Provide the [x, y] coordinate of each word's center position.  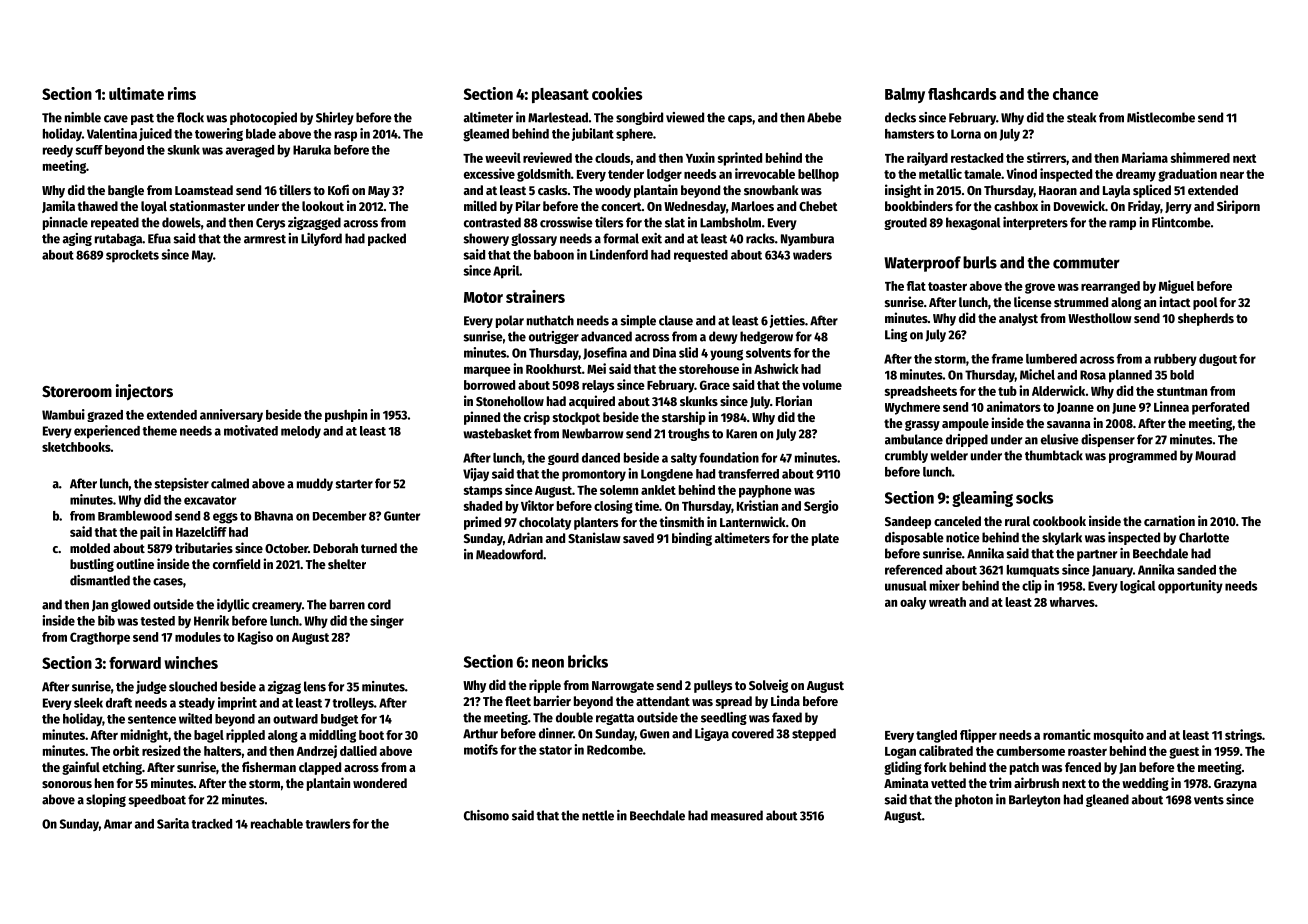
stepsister [181, 484]
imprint [237, 703]
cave [116, 119]
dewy [723, 337]
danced [601, 458]
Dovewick [1079, 205]
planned [1130, 376]
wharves [1072, 602]
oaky [913, 603]
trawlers [327, 824]
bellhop [818, 175]
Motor [483, 297]
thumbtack [1054, 455]
